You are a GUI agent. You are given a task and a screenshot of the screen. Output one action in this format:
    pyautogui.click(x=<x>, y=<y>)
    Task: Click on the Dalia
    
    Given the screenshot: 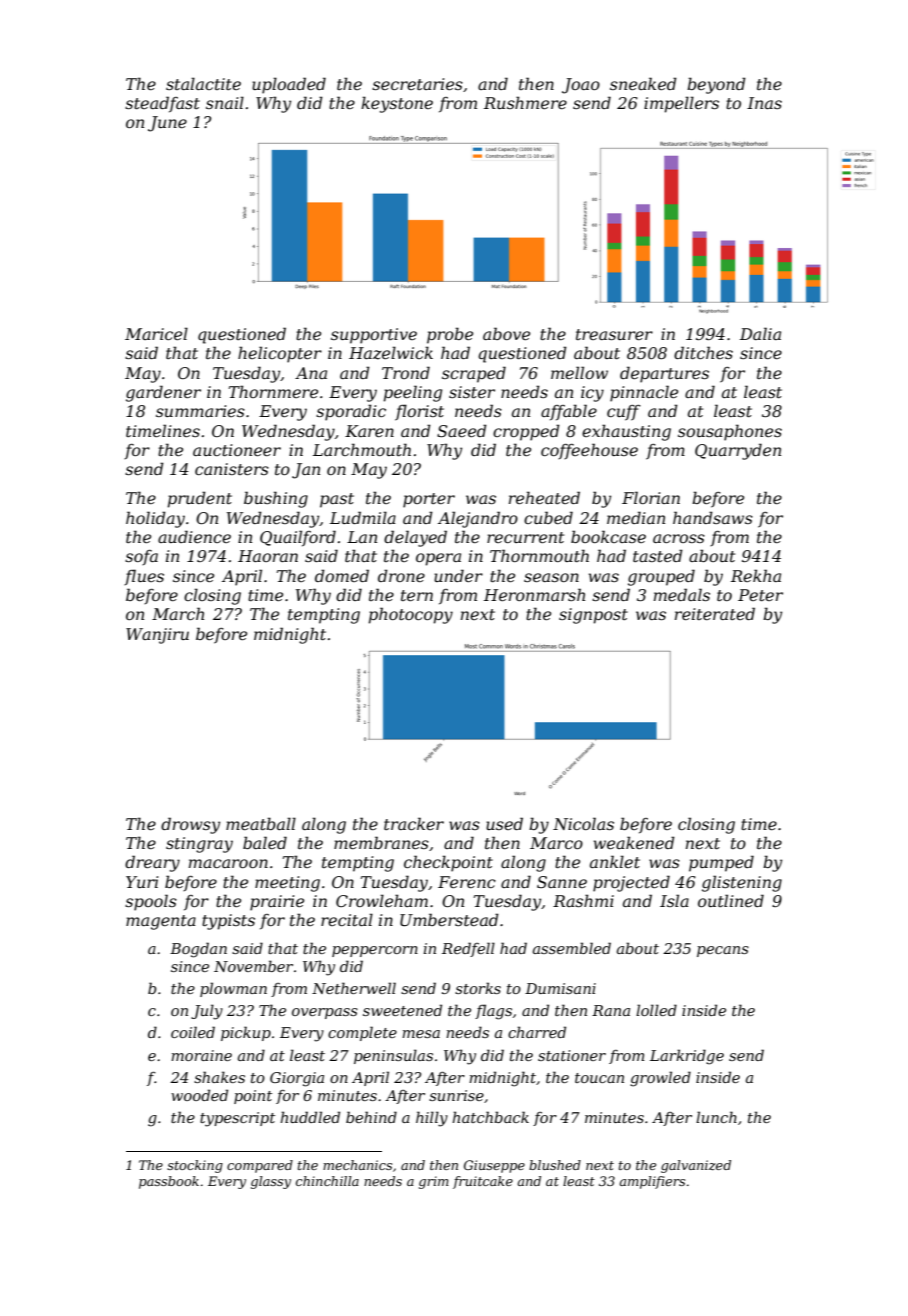 What is the action you would take?
    pyautogui.click(x=760, y=333)
